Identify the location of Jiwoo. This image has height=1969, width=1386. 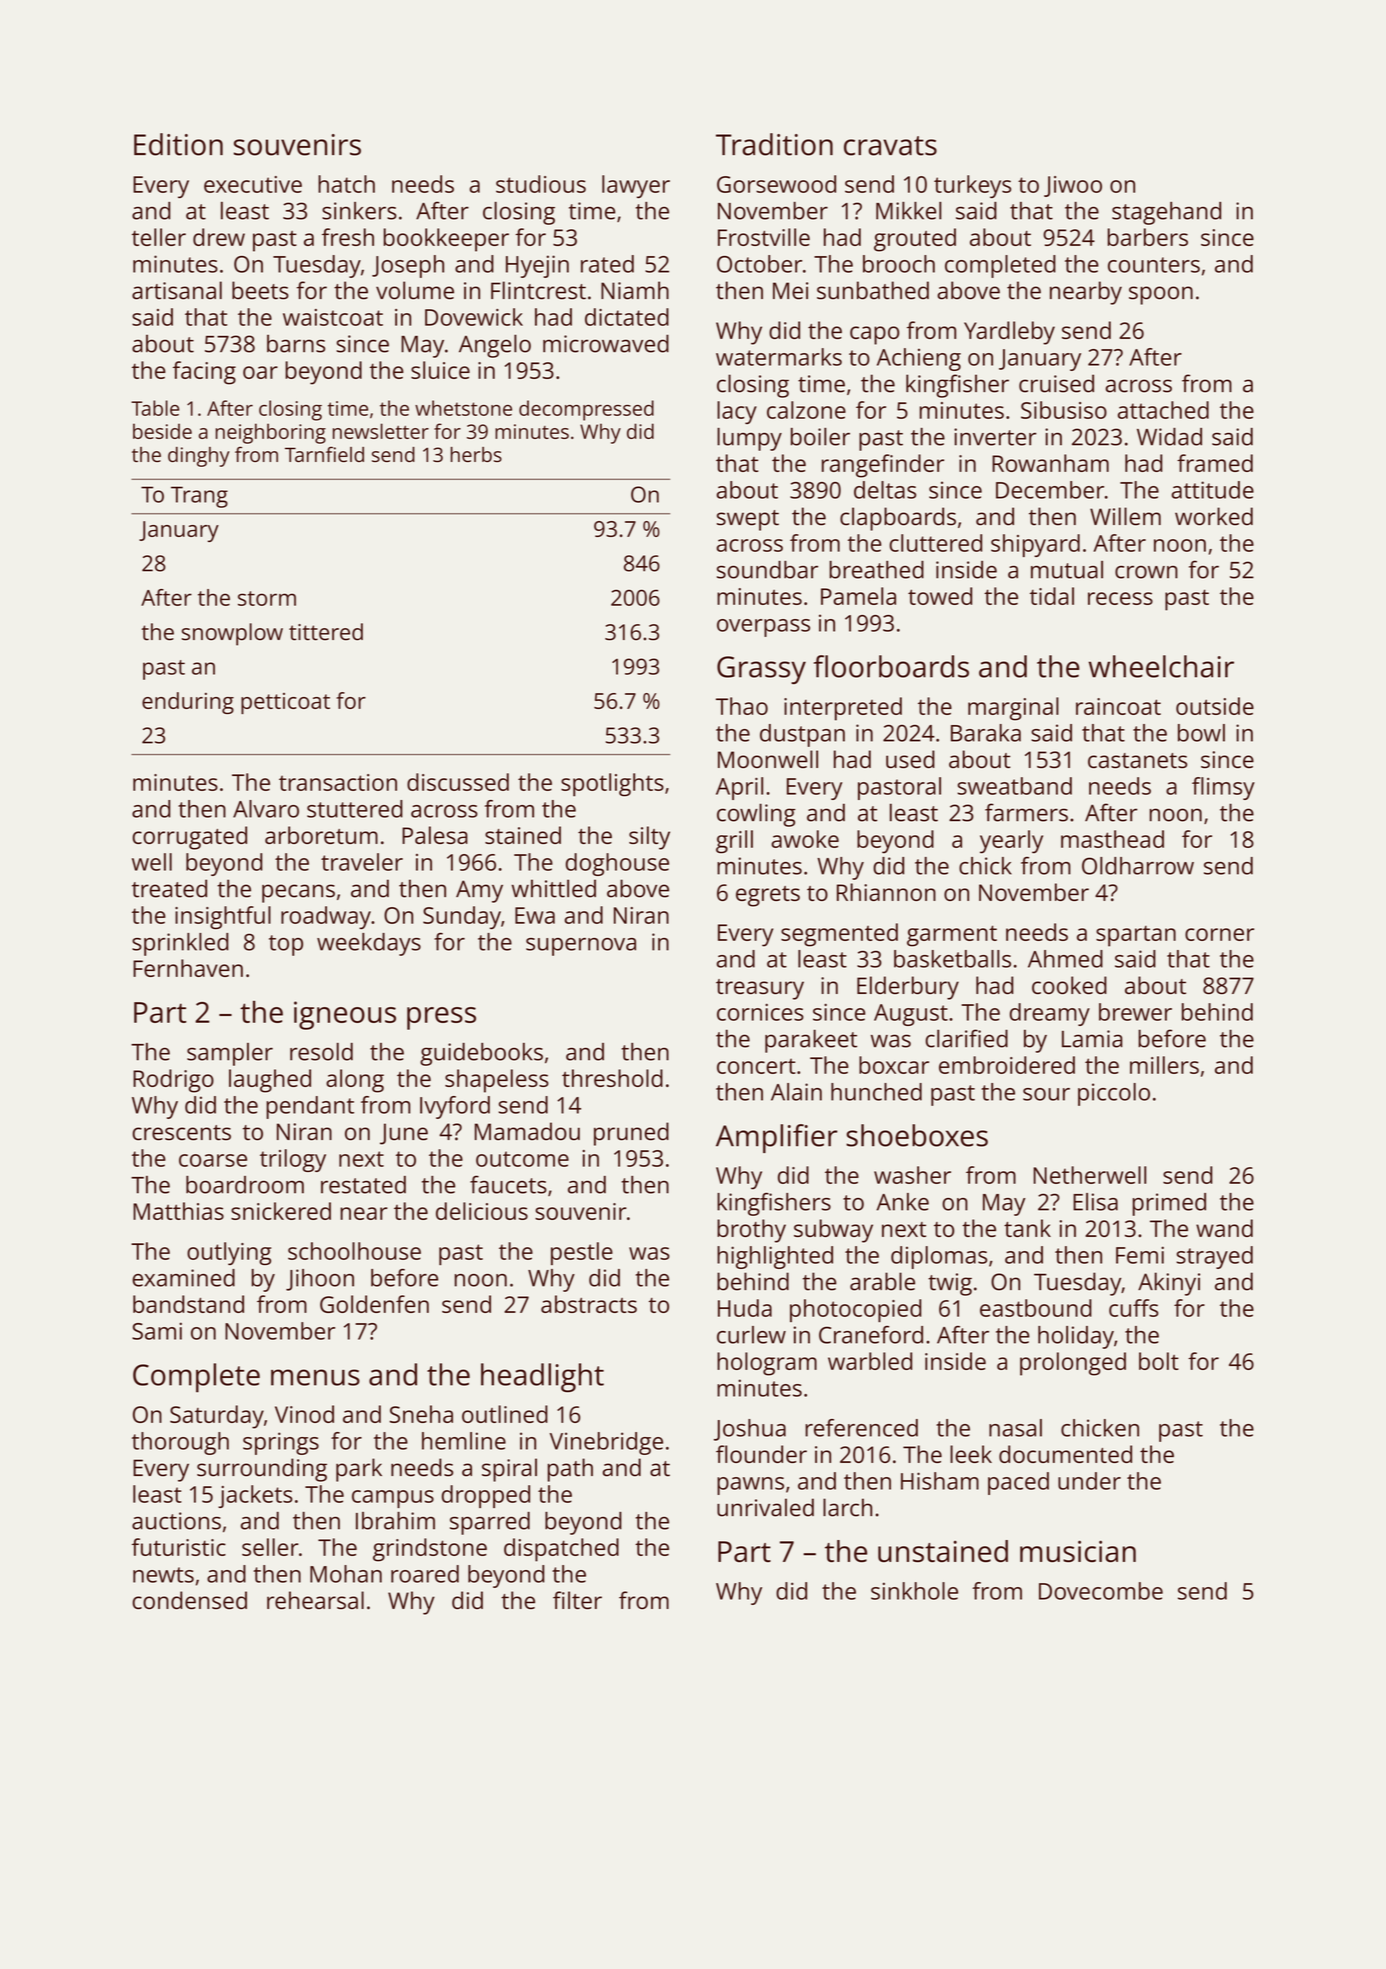
(1073, 186).
